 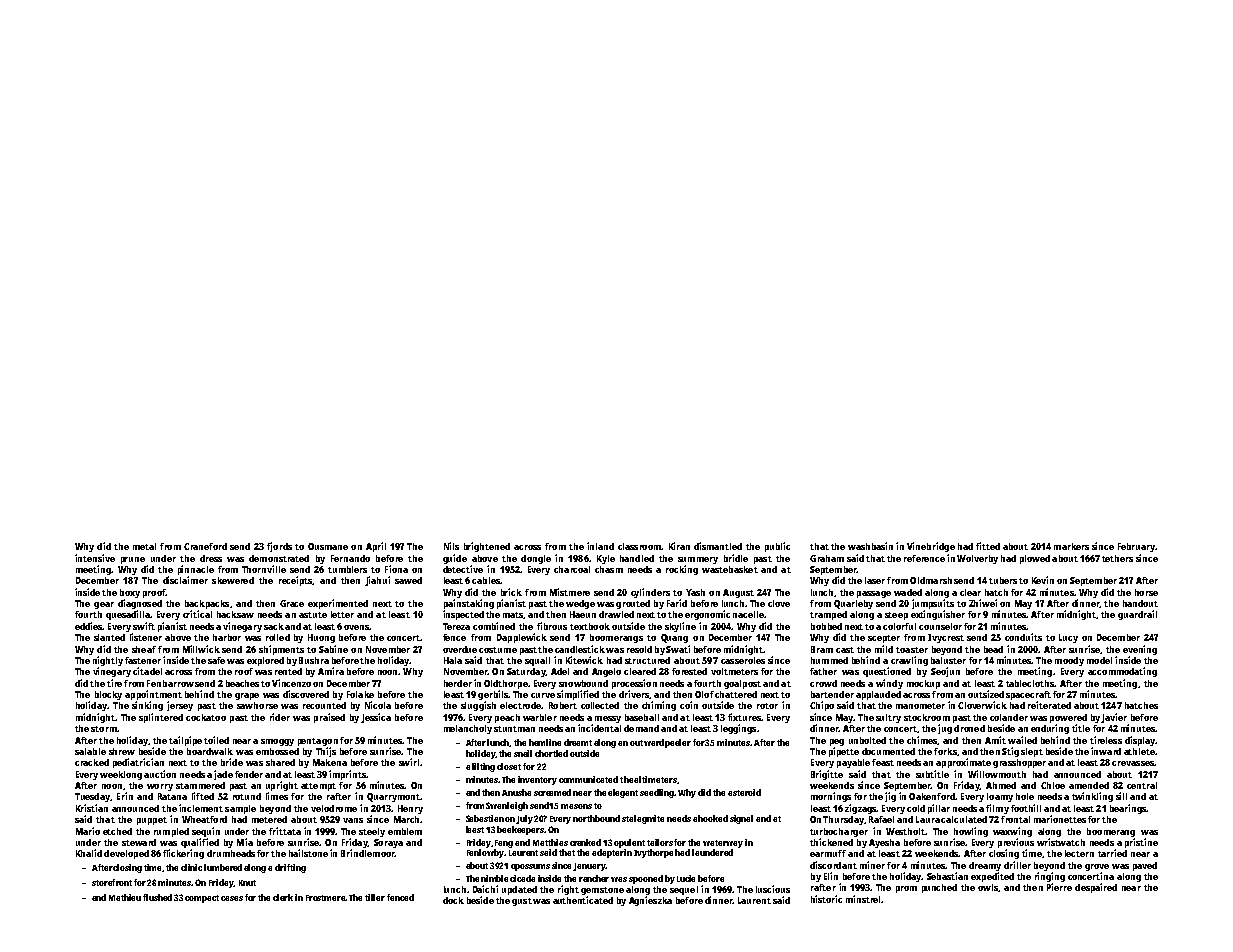 What do you see at coordinates (678, 743) in the screenshot?
I see `peeler` at bounding box center [678, 743].
